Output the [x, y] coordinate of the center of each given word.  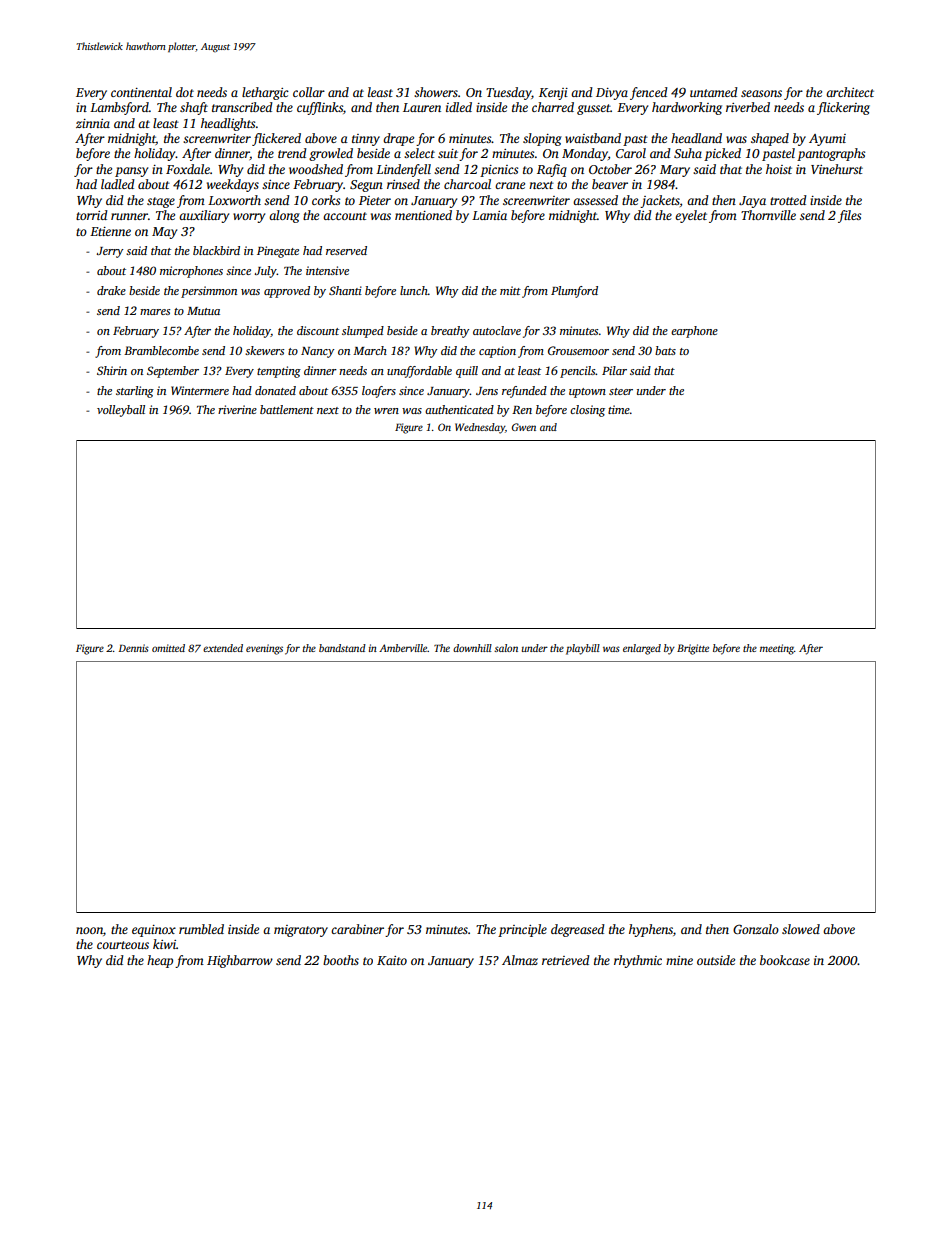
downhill [472, 648]
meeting [777, 649]
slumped [363, 332]
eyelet [691, 216]
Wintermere [200, 390]
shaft [194, 108]
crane [510, 185]
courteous [123, 945]
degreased [578, 930]
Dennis [134, 648]
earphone [694, 332]
